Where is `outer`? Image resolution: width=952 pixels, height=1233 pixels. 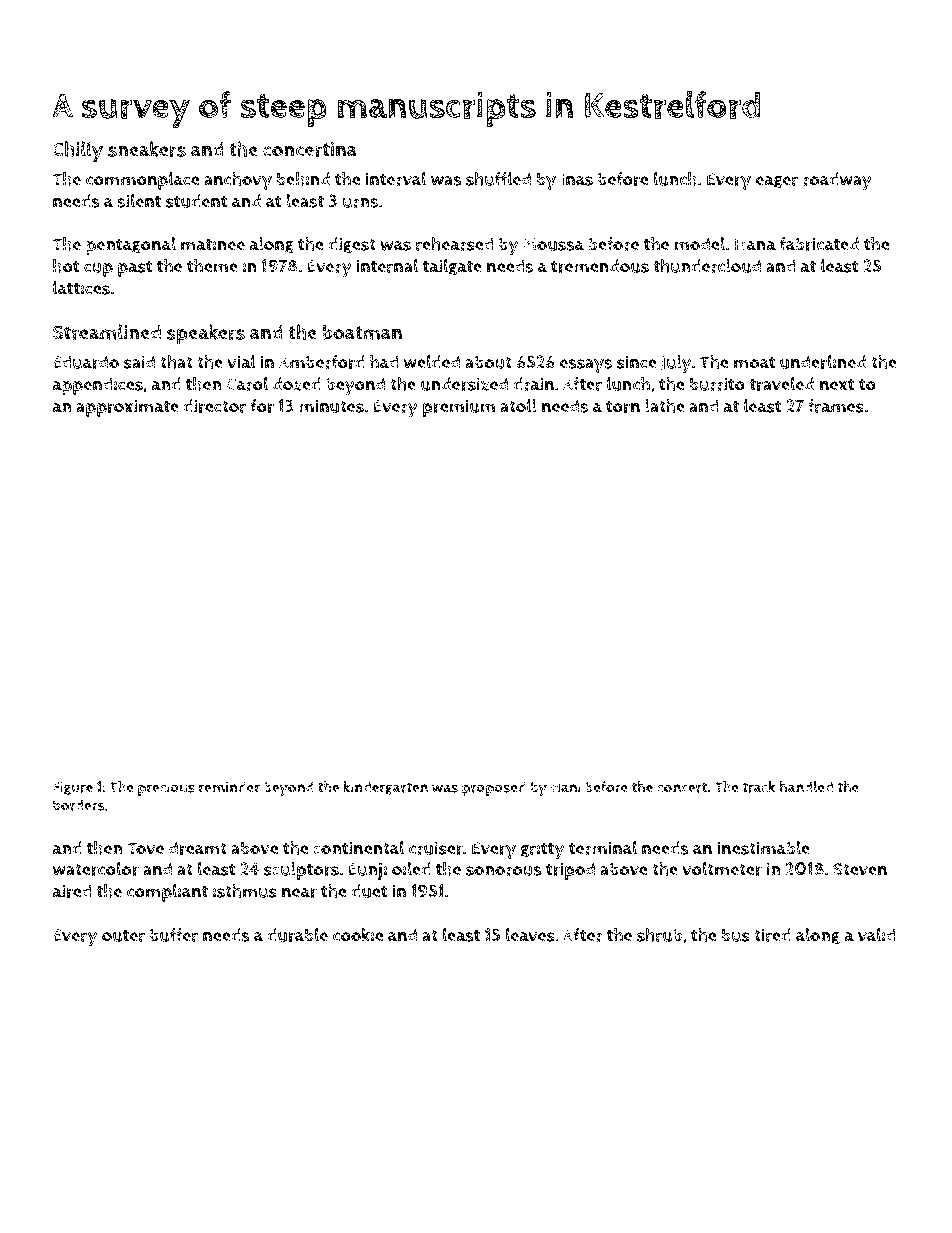 outer is located at coordinates (123, 935).
